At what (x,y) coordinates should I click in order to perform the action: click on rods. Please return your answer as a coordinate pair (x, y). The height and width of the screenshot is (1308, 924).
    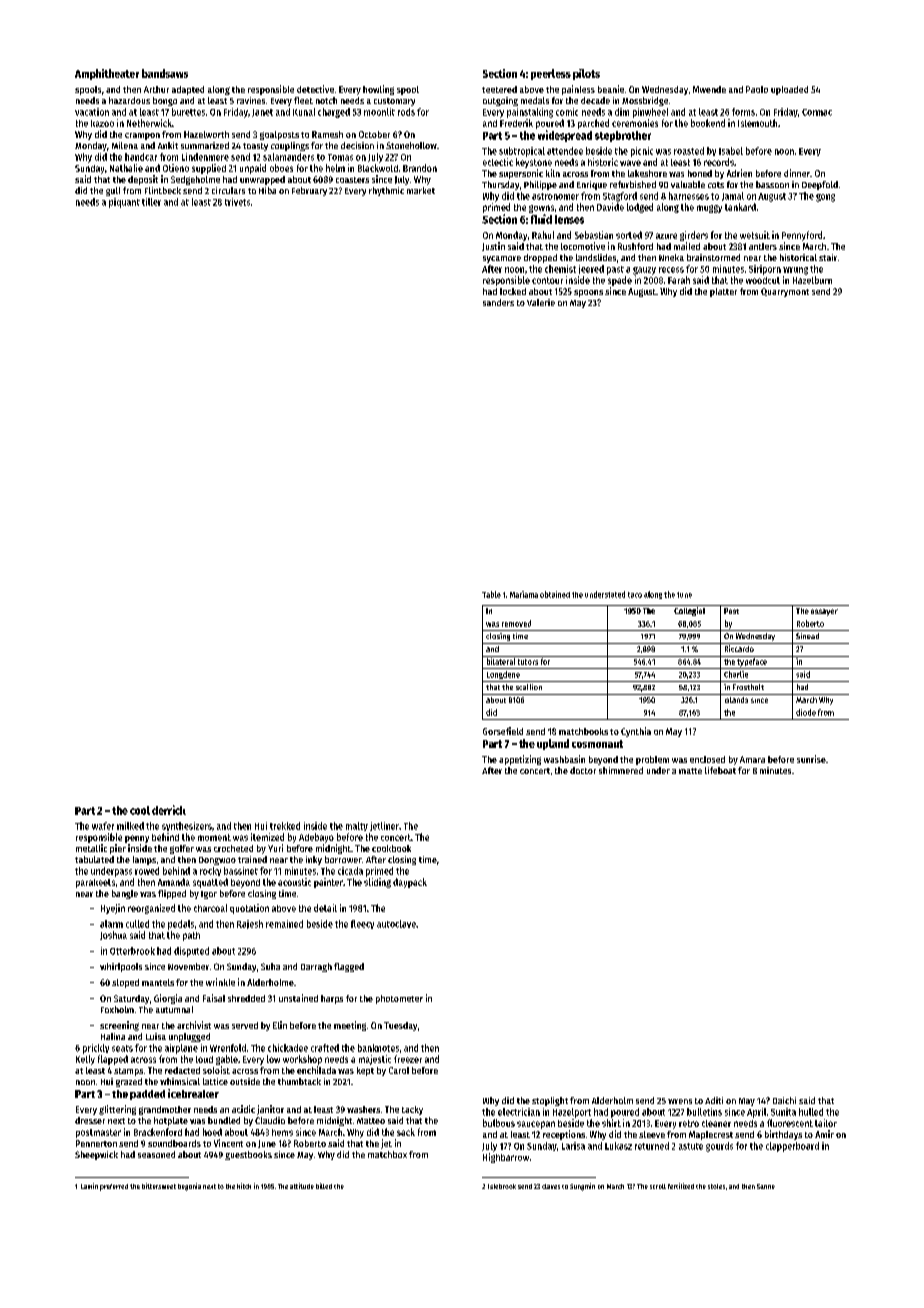
    Looking at the image, I should click on (406, 112).
